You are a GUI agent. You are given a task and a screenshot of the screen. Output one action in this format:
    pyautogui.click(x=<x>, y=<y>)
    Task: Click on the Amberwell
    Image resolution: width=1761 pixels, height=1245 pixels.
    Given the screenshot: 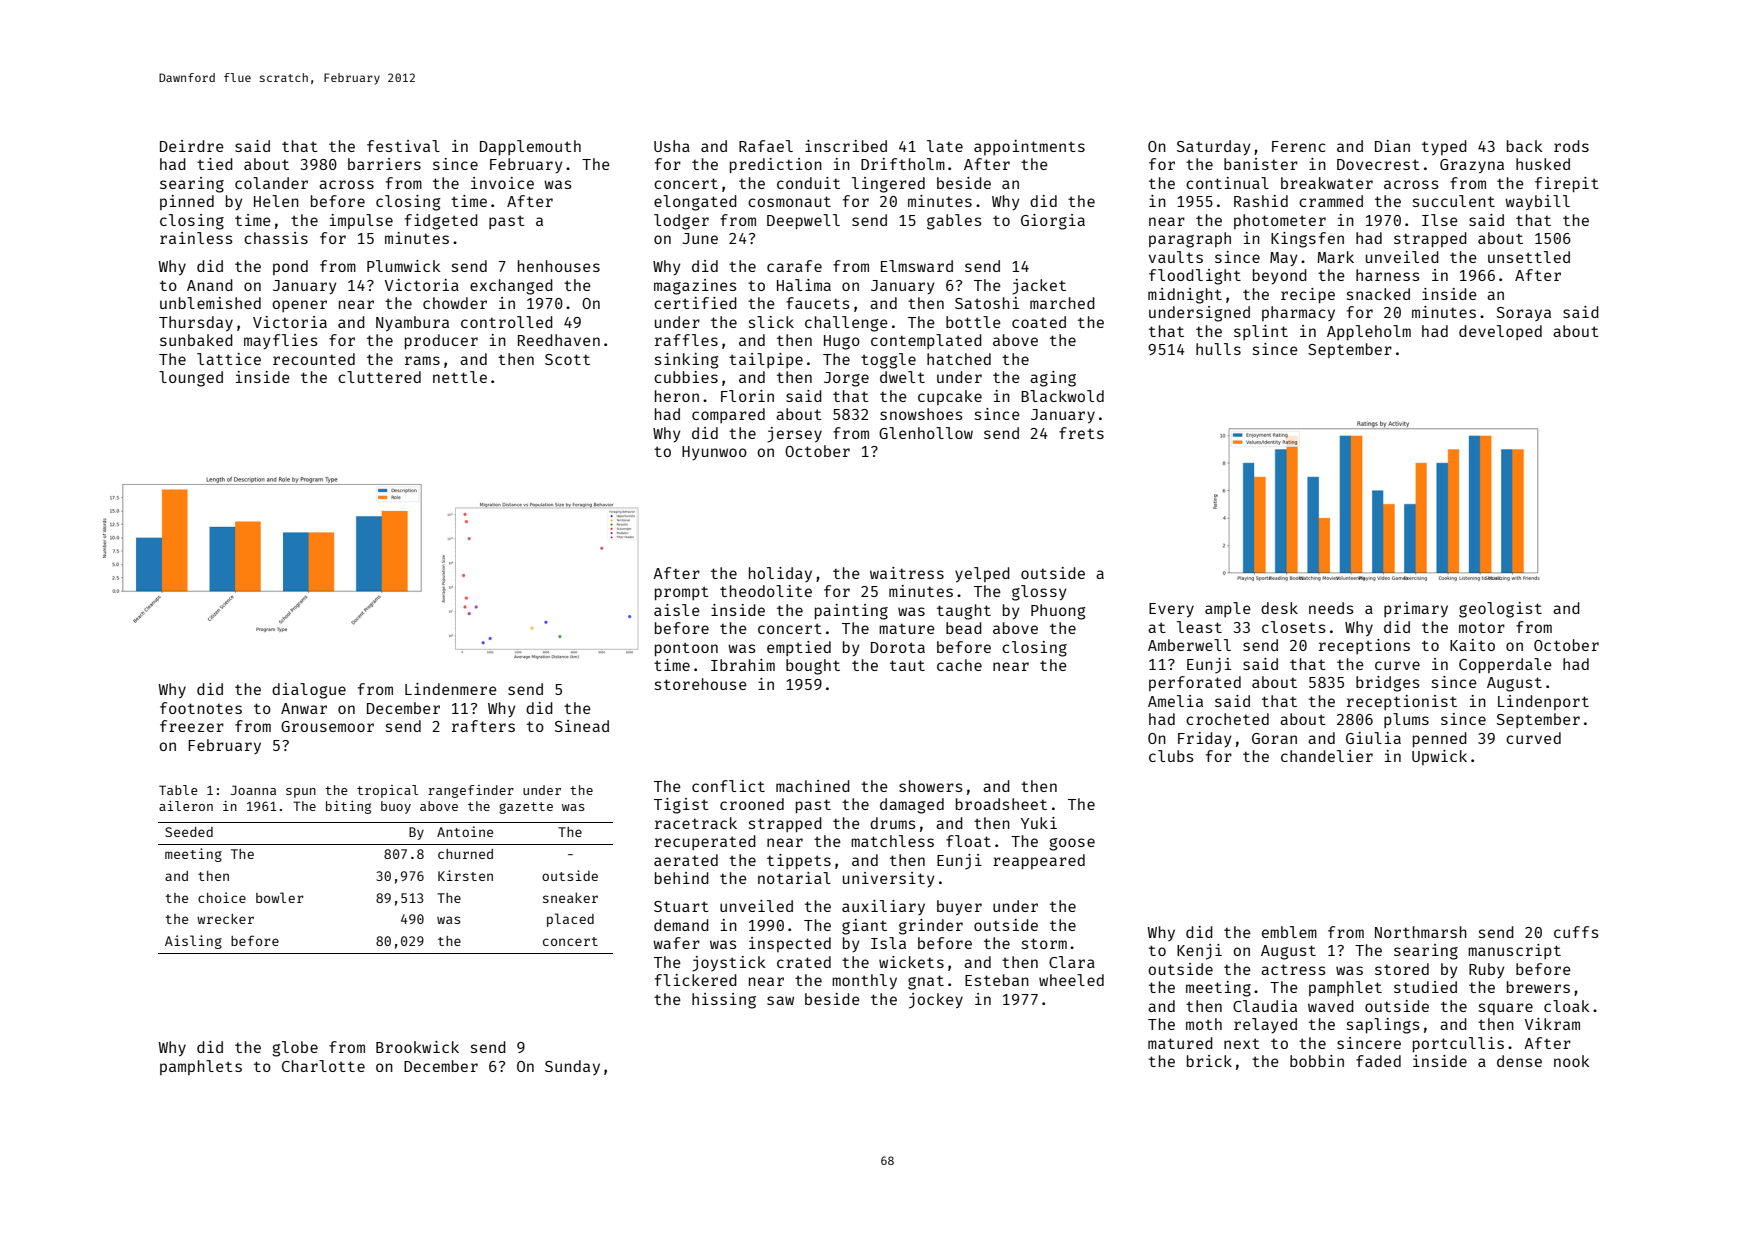 What is the action you would take?
    pyautogui.click(x=1189, y=645)
